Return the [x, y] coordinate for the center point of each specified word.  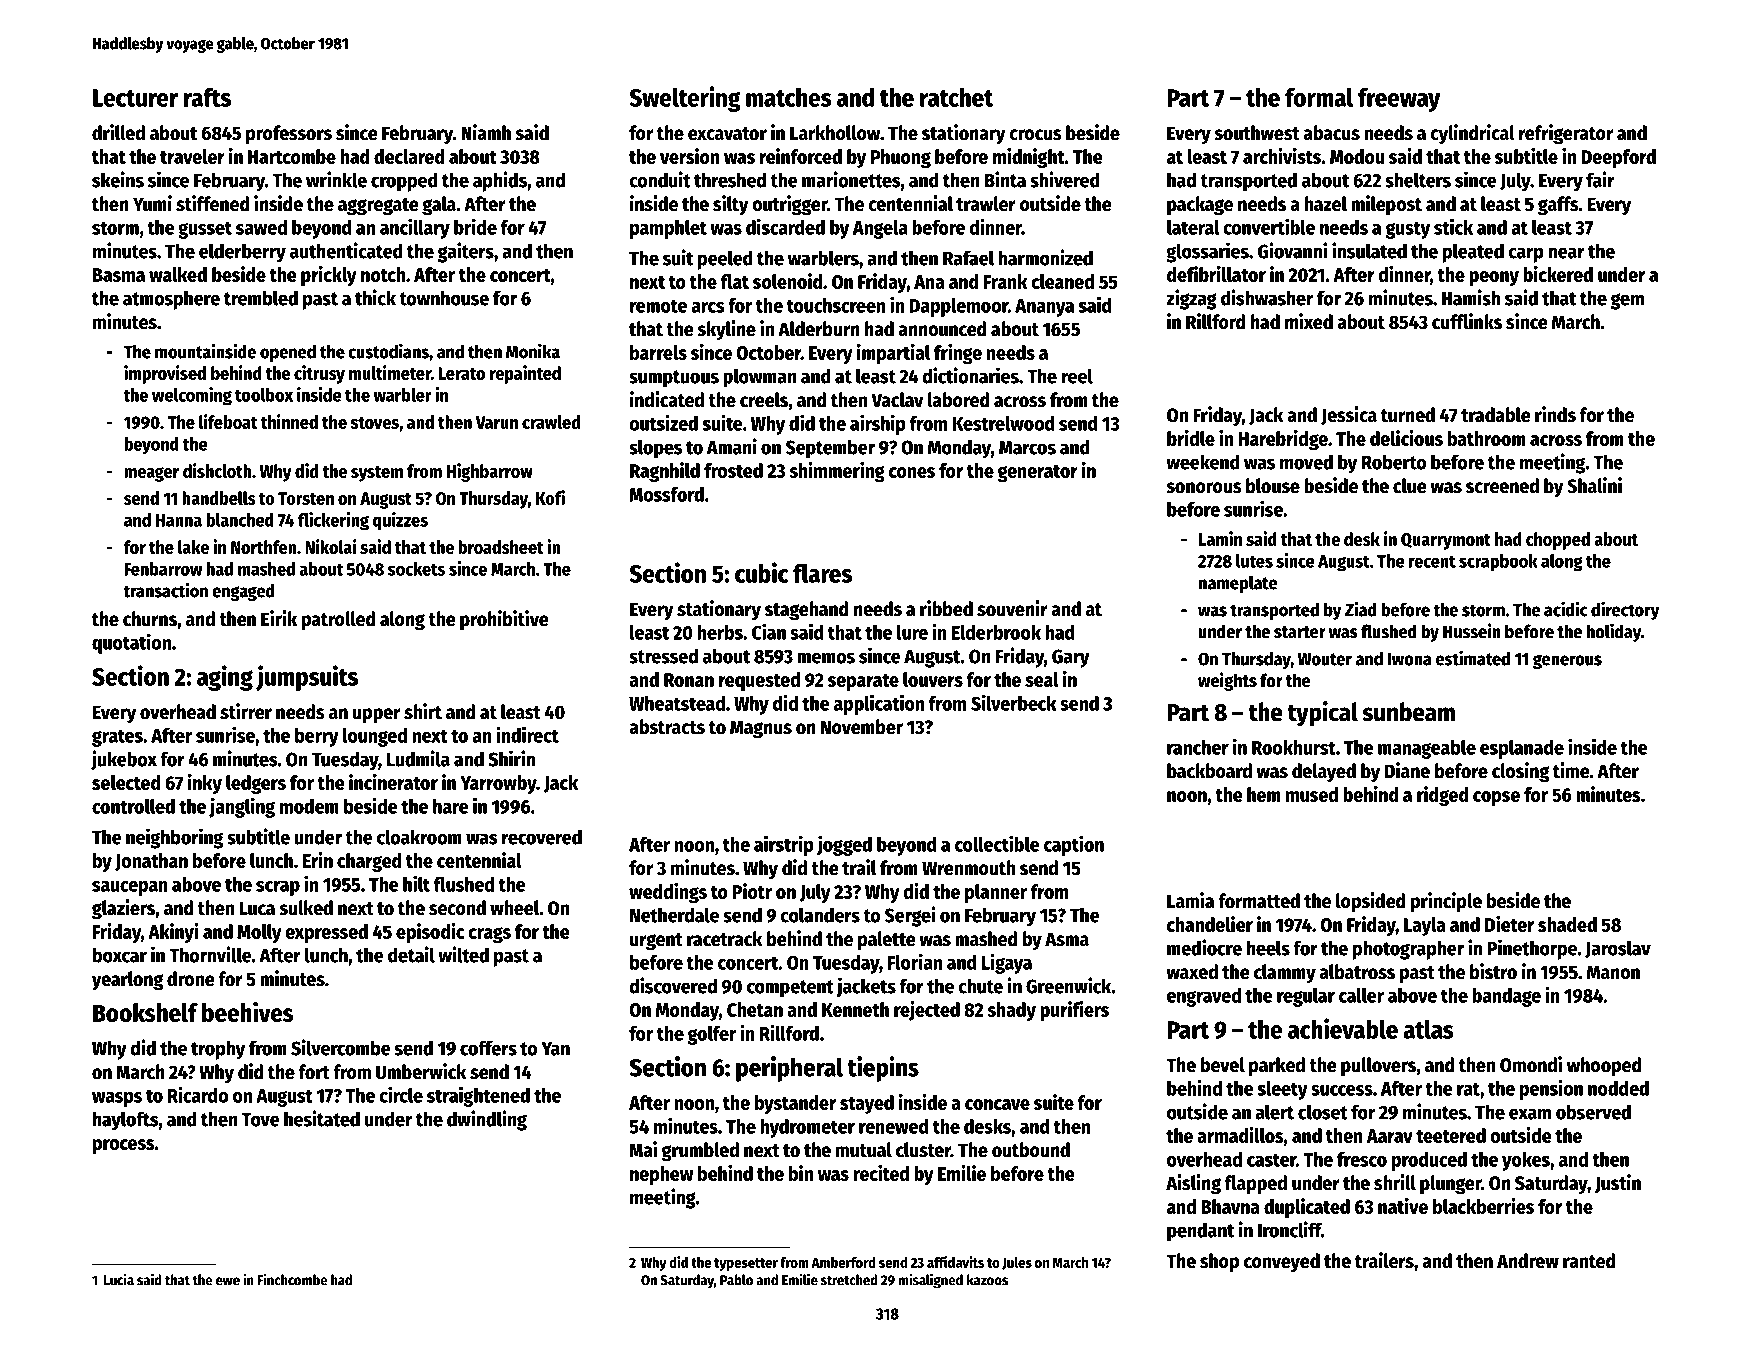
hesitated [322, 1118]
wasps [117, 1099]
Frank [1006, 281]
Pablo [736, 1280]
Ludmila [418, 758]
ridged [1443, 796]
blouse [1273, 486]
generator [1037, 473]
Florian [915, 962]
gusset [205, 230]
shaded [1567, 924]
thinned [289, 421]
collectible [997, 843]
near [1566, 253]
